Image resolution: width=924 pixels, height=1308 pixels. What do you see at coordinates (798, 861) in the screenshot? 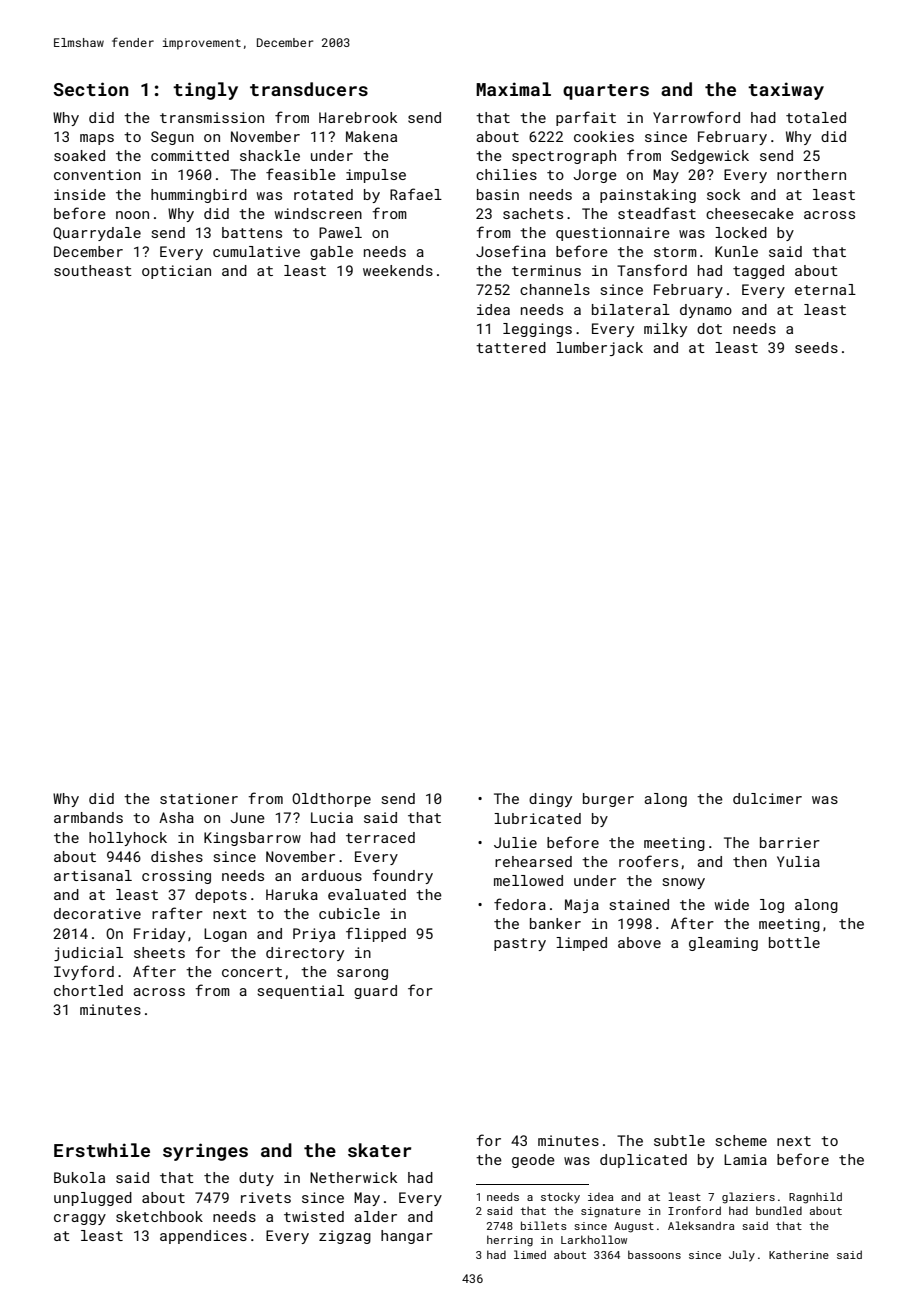
I see `Yulia` at bounding box center [798, 861].
